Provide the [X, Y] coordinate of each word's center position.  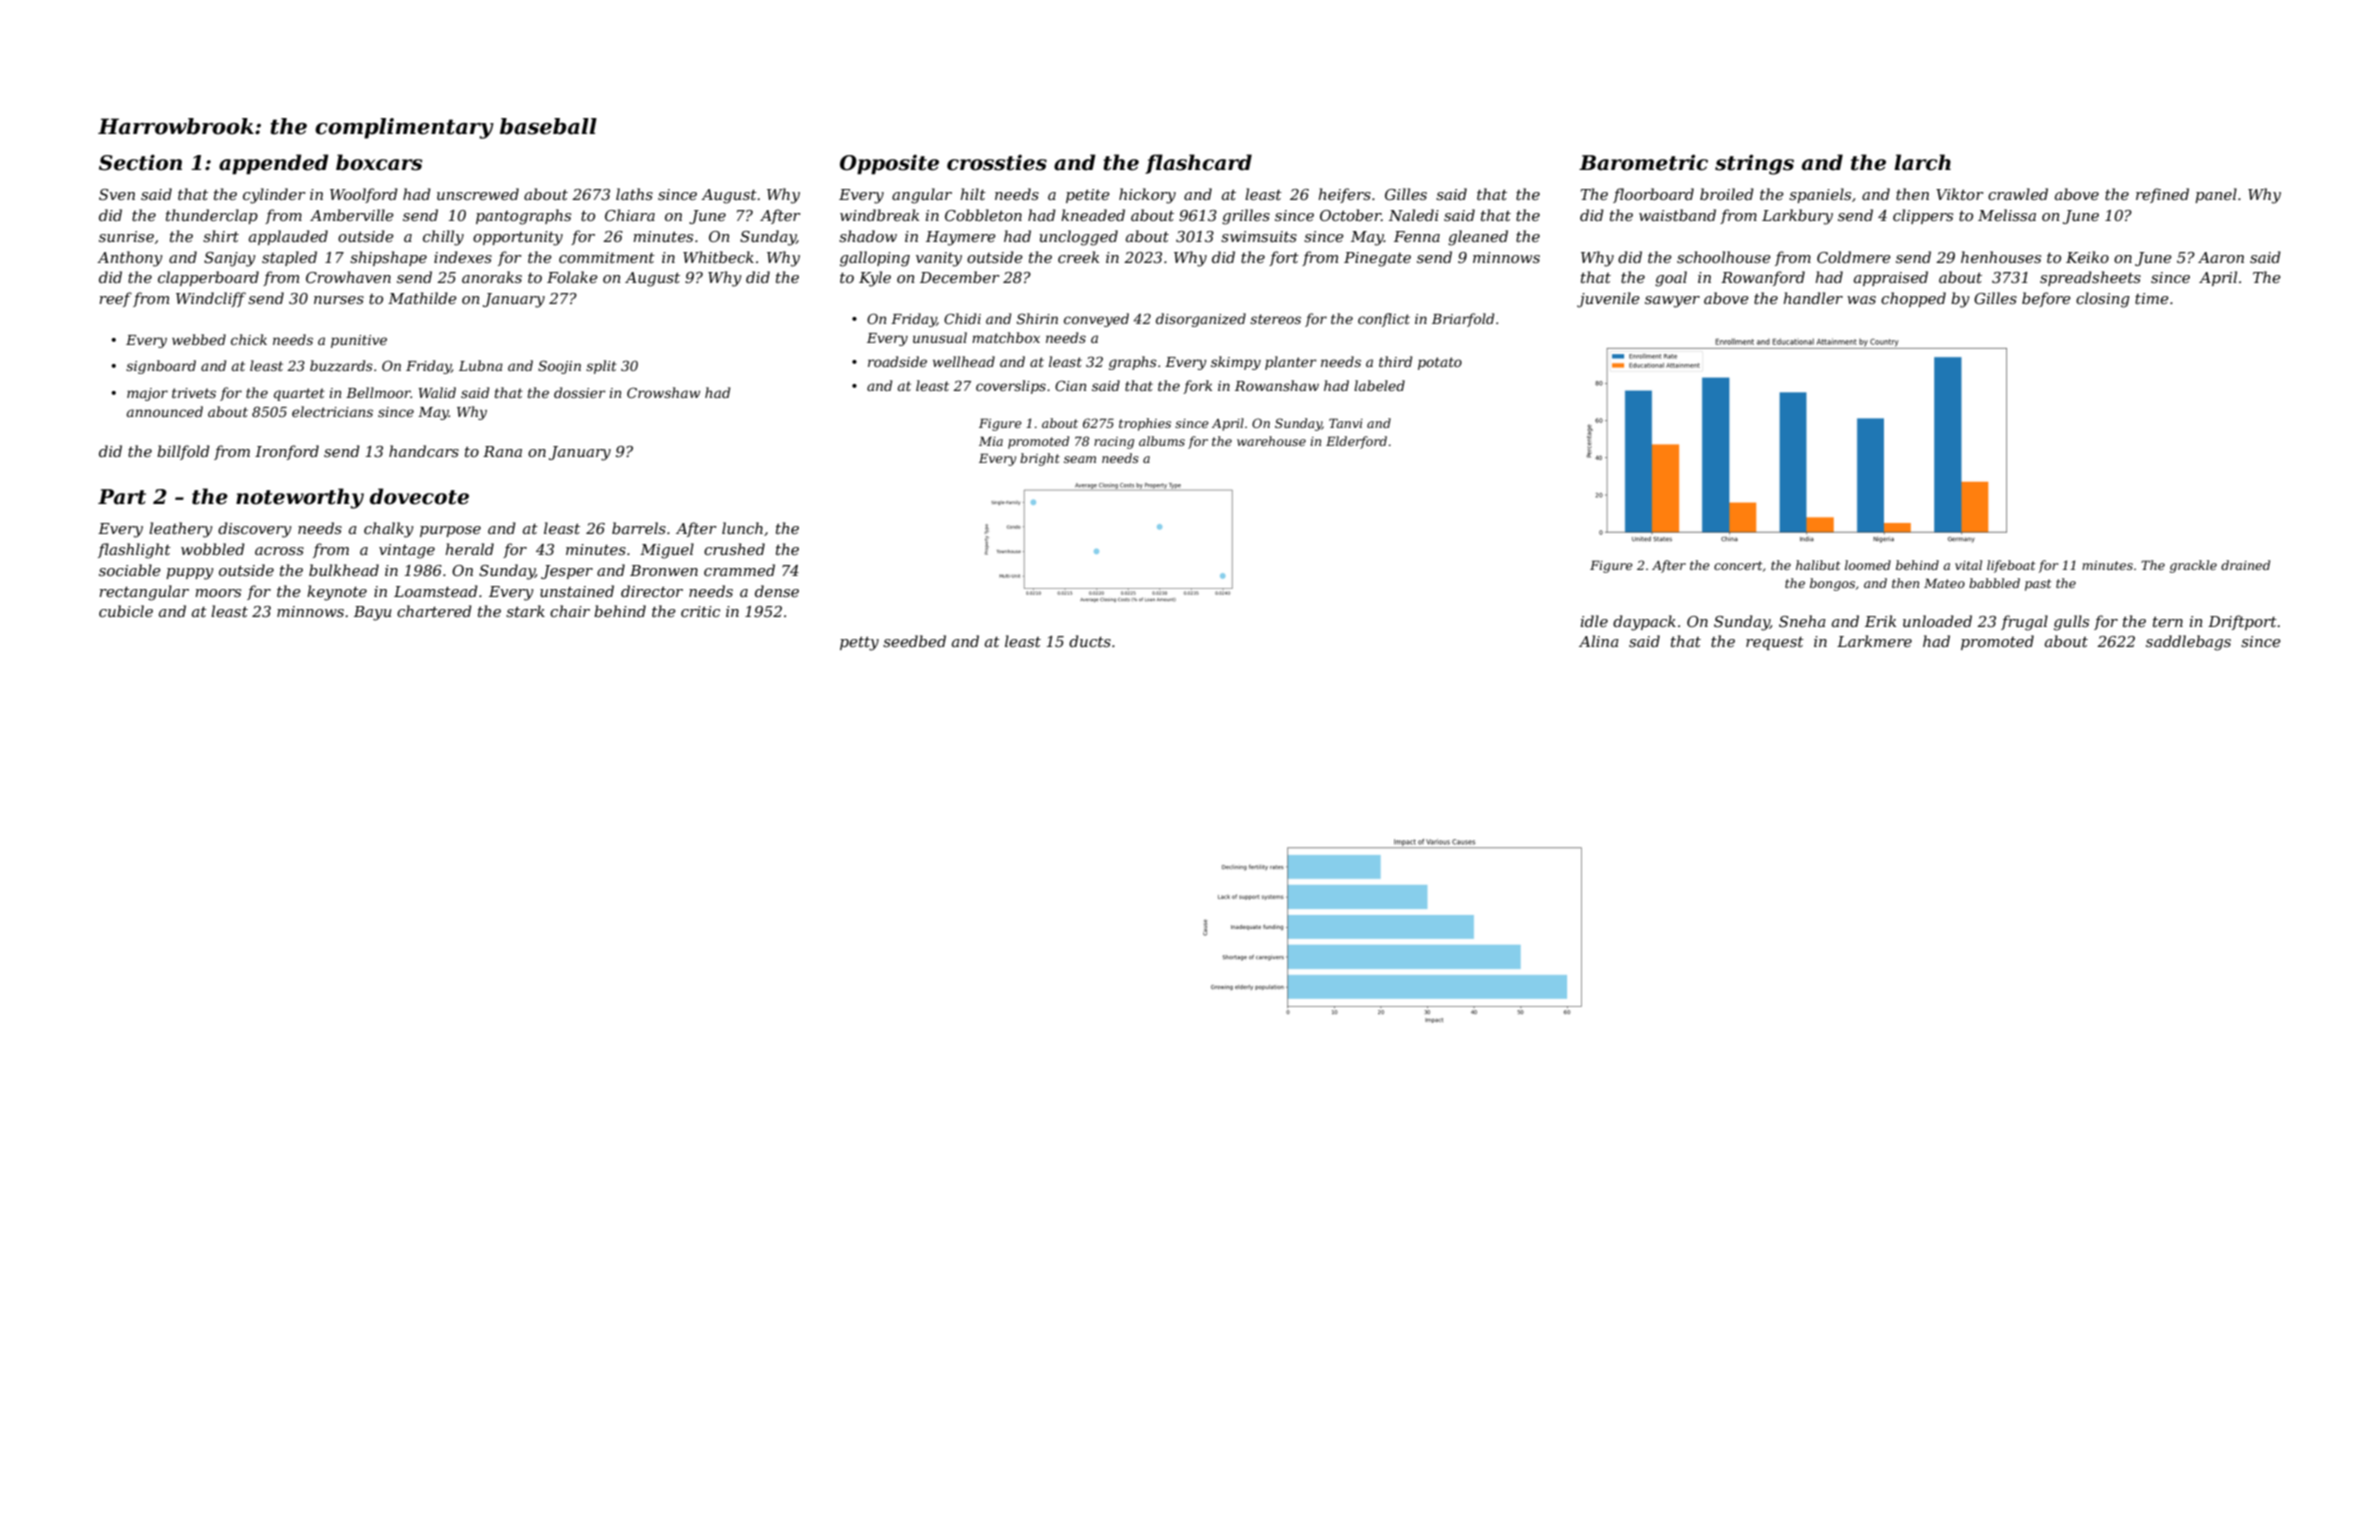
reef [115, 299]
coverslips [1011, 387]
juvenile [1608, 300]
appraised [1891, 278]
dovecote [419, 496]
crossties [997, 162]
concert [1738, 565]
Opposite [889, 164]
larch [1922, 162]
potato [1440, 363]
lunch [742, 528]
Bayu [373, 613]
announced [165, 411]
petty [859, 644]
